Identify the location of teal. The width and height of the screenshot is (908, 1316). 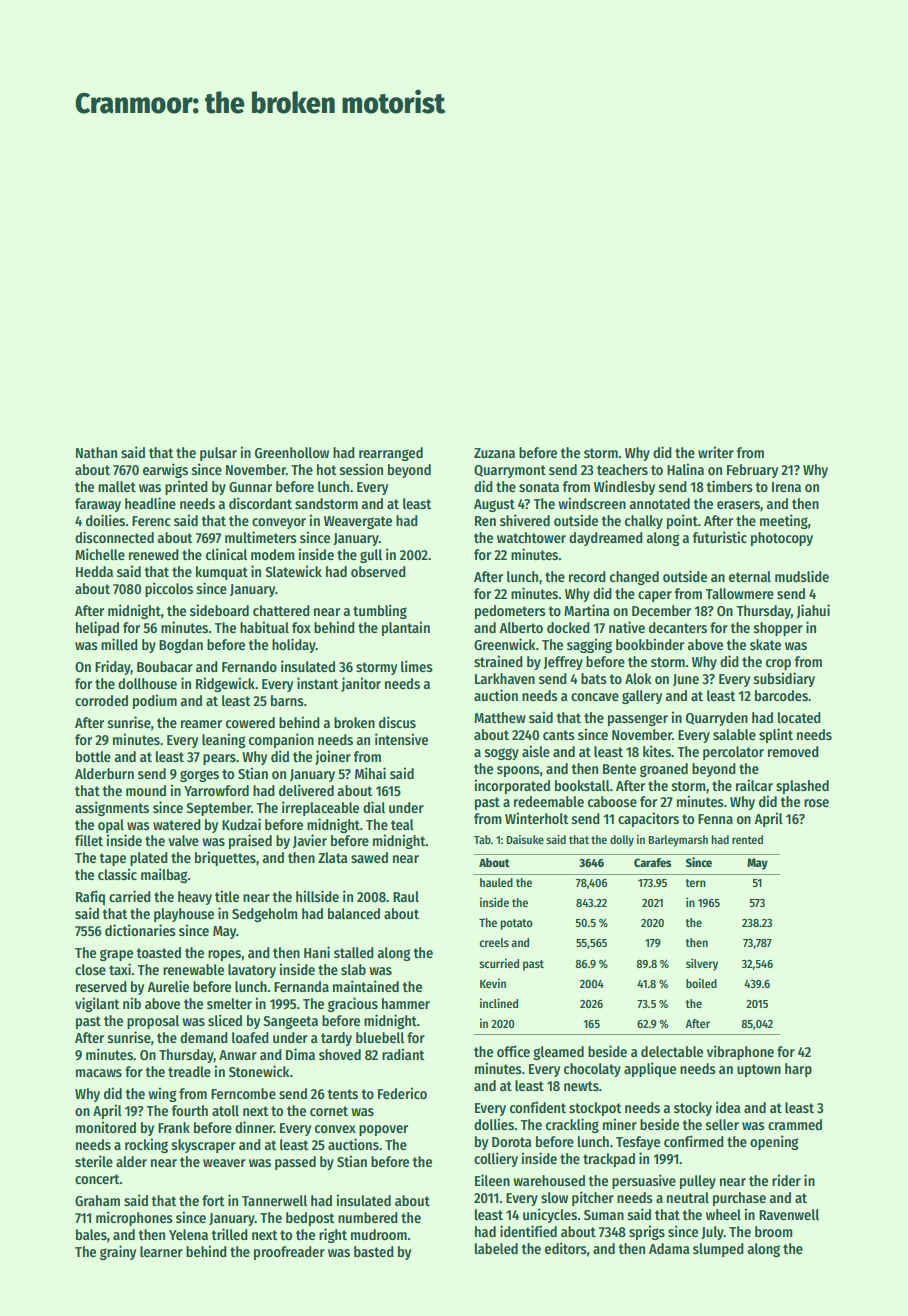
(402, 824).
